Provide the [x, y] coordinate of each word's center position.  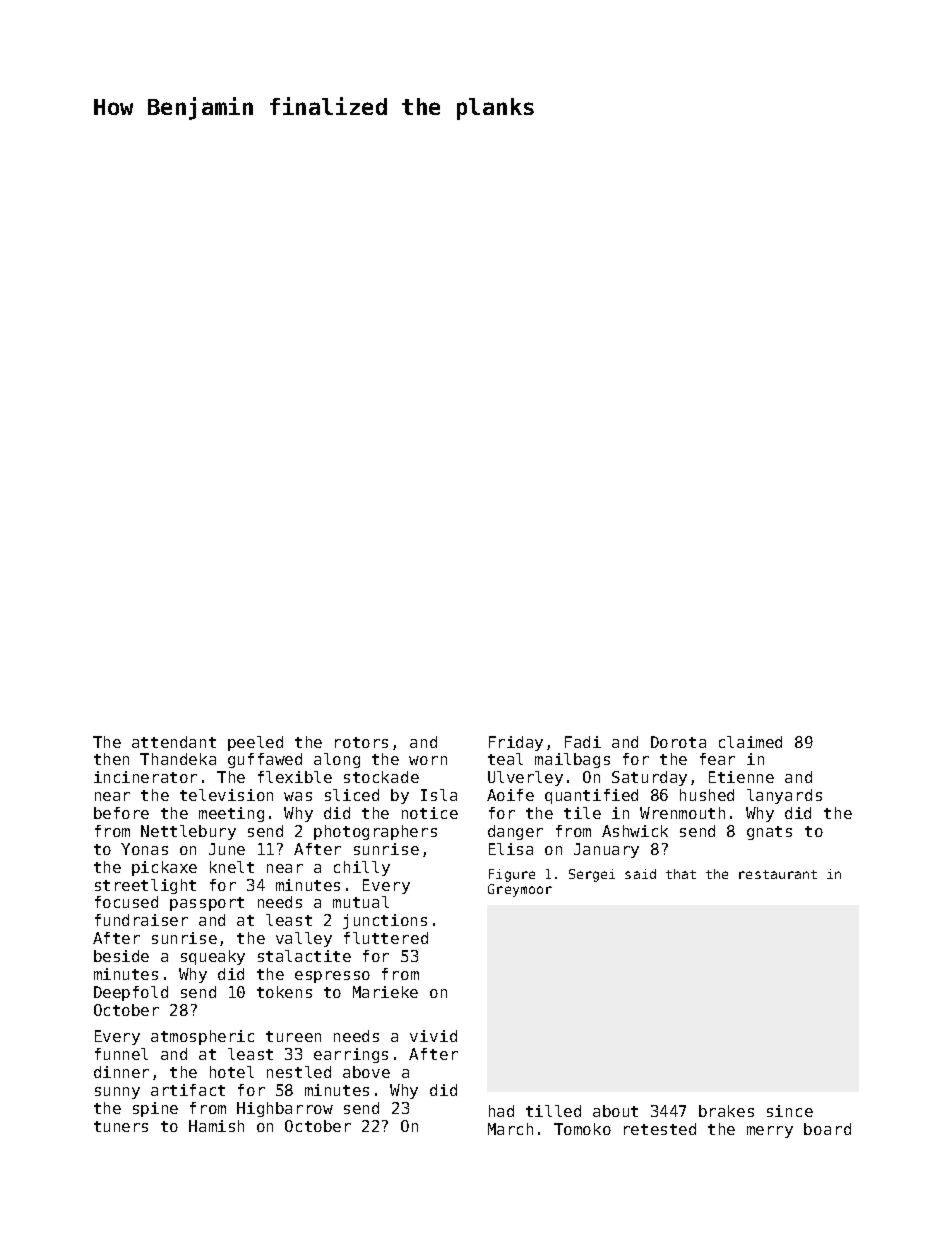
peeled [255, 743]
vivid [433, 1036]
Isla [439, 795]
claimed [750, 742]
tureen [293, 1036]
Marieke [385, 992]
